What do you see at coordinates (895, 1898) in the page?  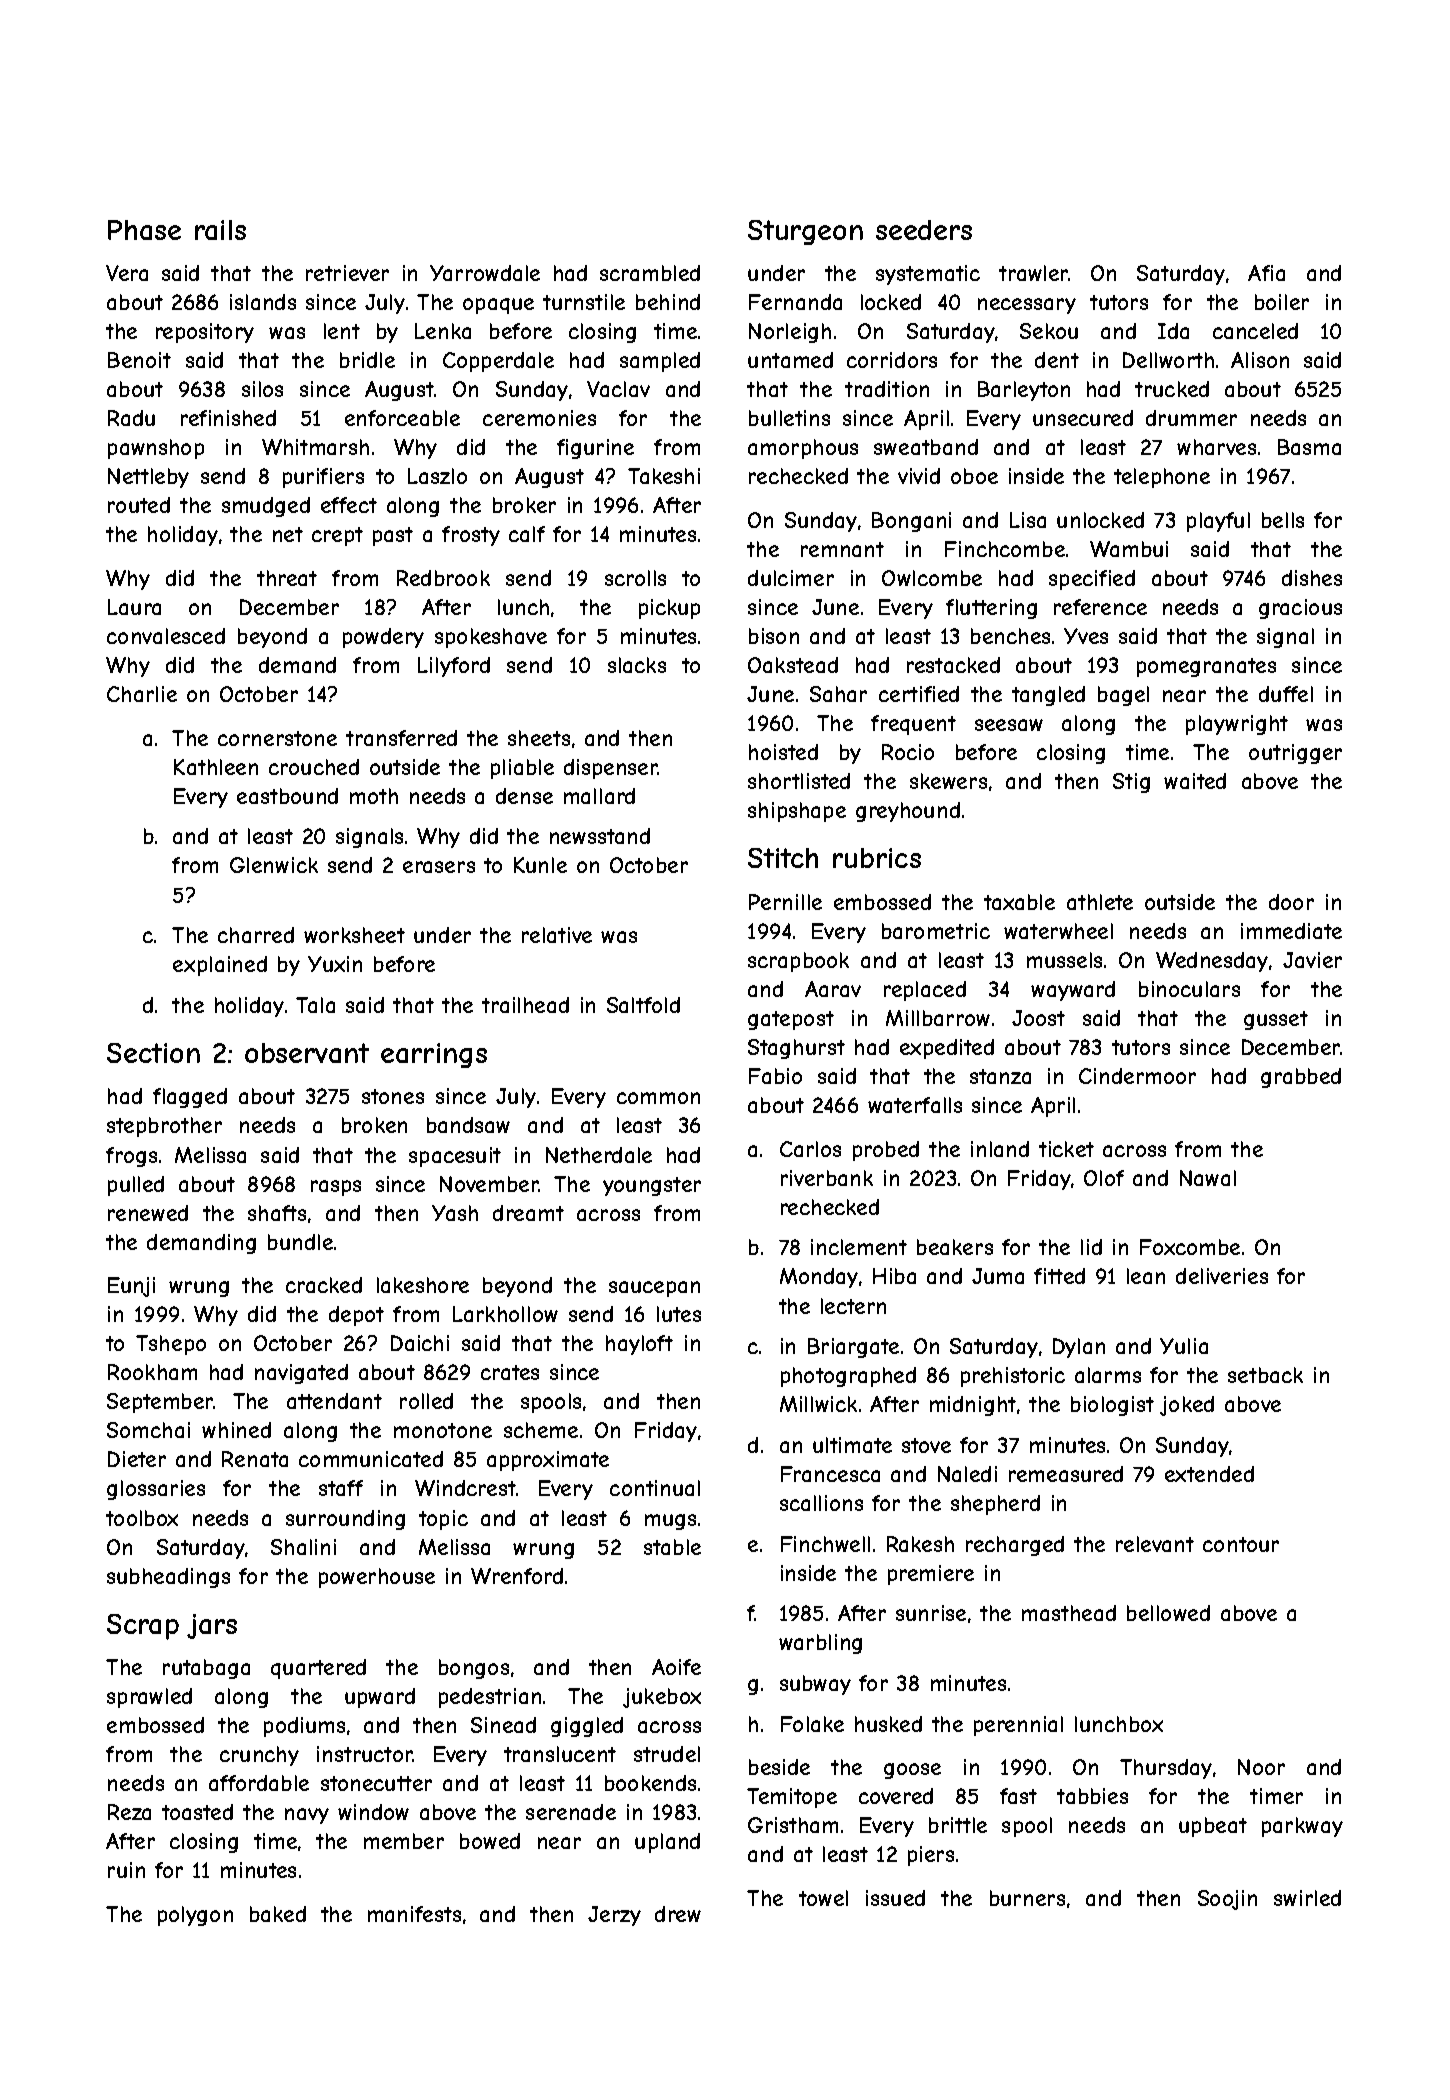 I see `issued` at bounding box center [895, 1898].
